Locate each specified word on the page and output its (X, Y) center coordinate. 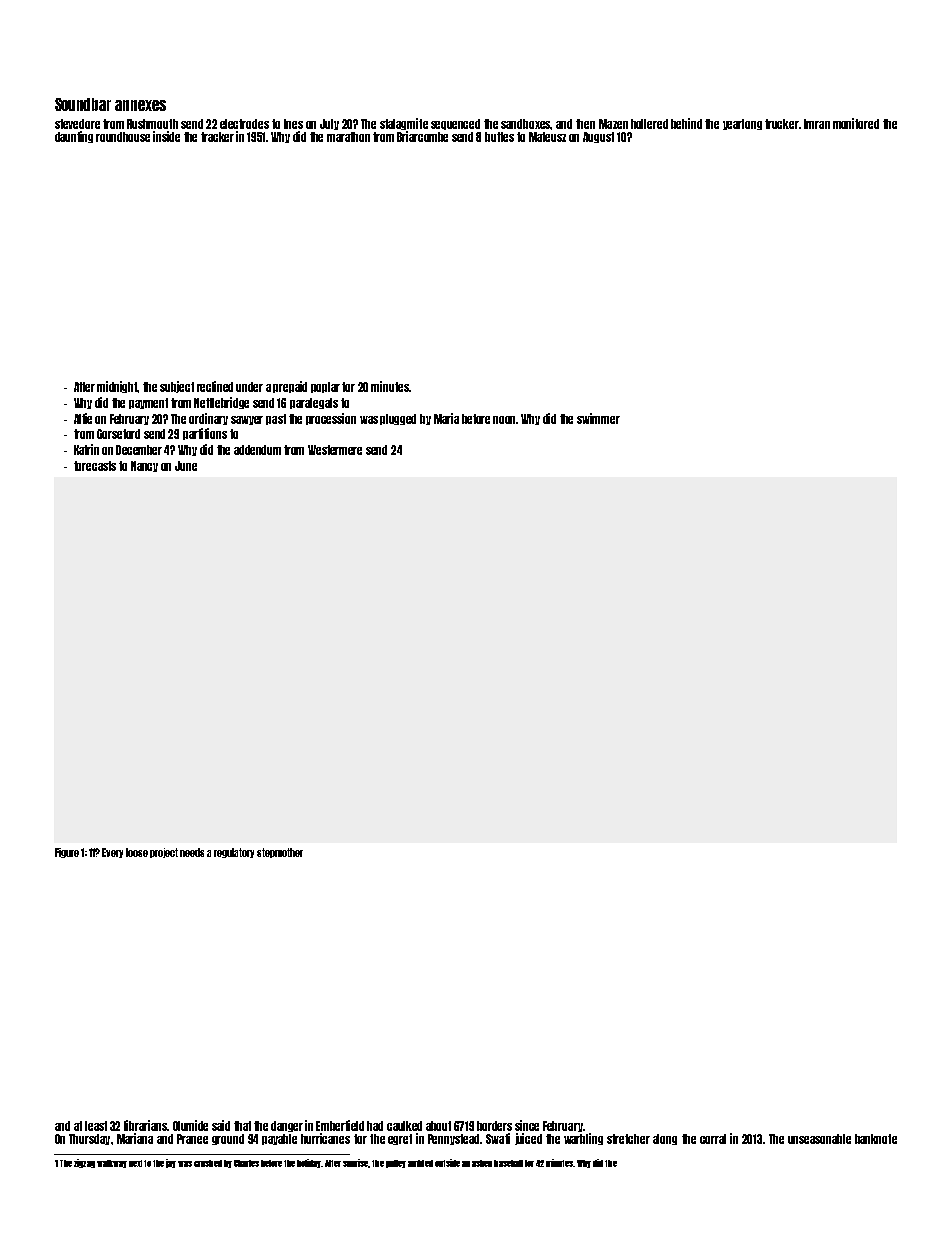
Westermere (335, 450)
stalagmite (404, 124)
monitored (856, 123)
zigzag (84, 1163)
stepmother (280, 853)
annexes (140, 105)
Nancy (144, 466)
